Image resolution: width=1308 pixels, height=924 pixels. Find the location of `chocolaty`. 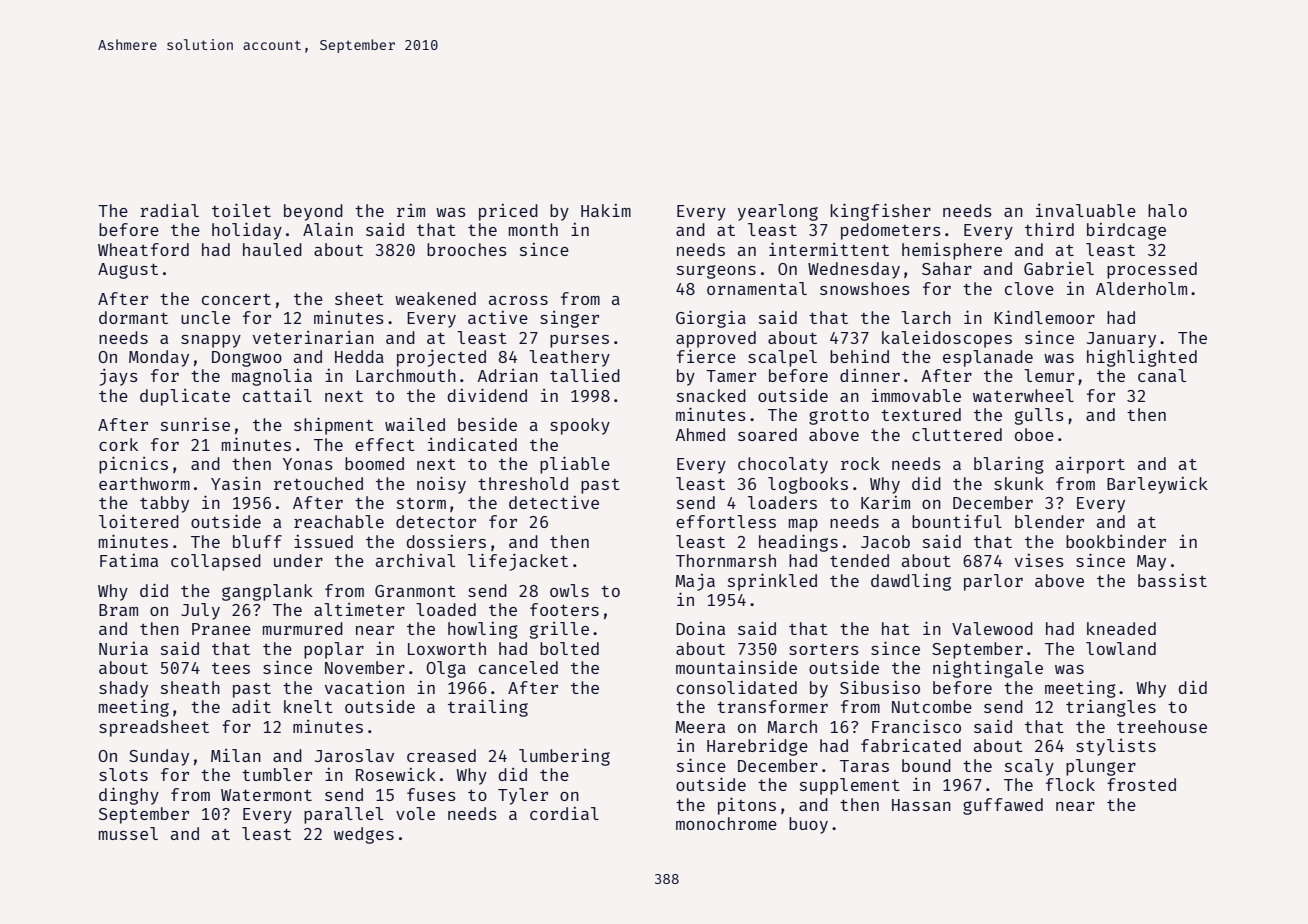

chocolaty is located at coordinates (783, 465).
